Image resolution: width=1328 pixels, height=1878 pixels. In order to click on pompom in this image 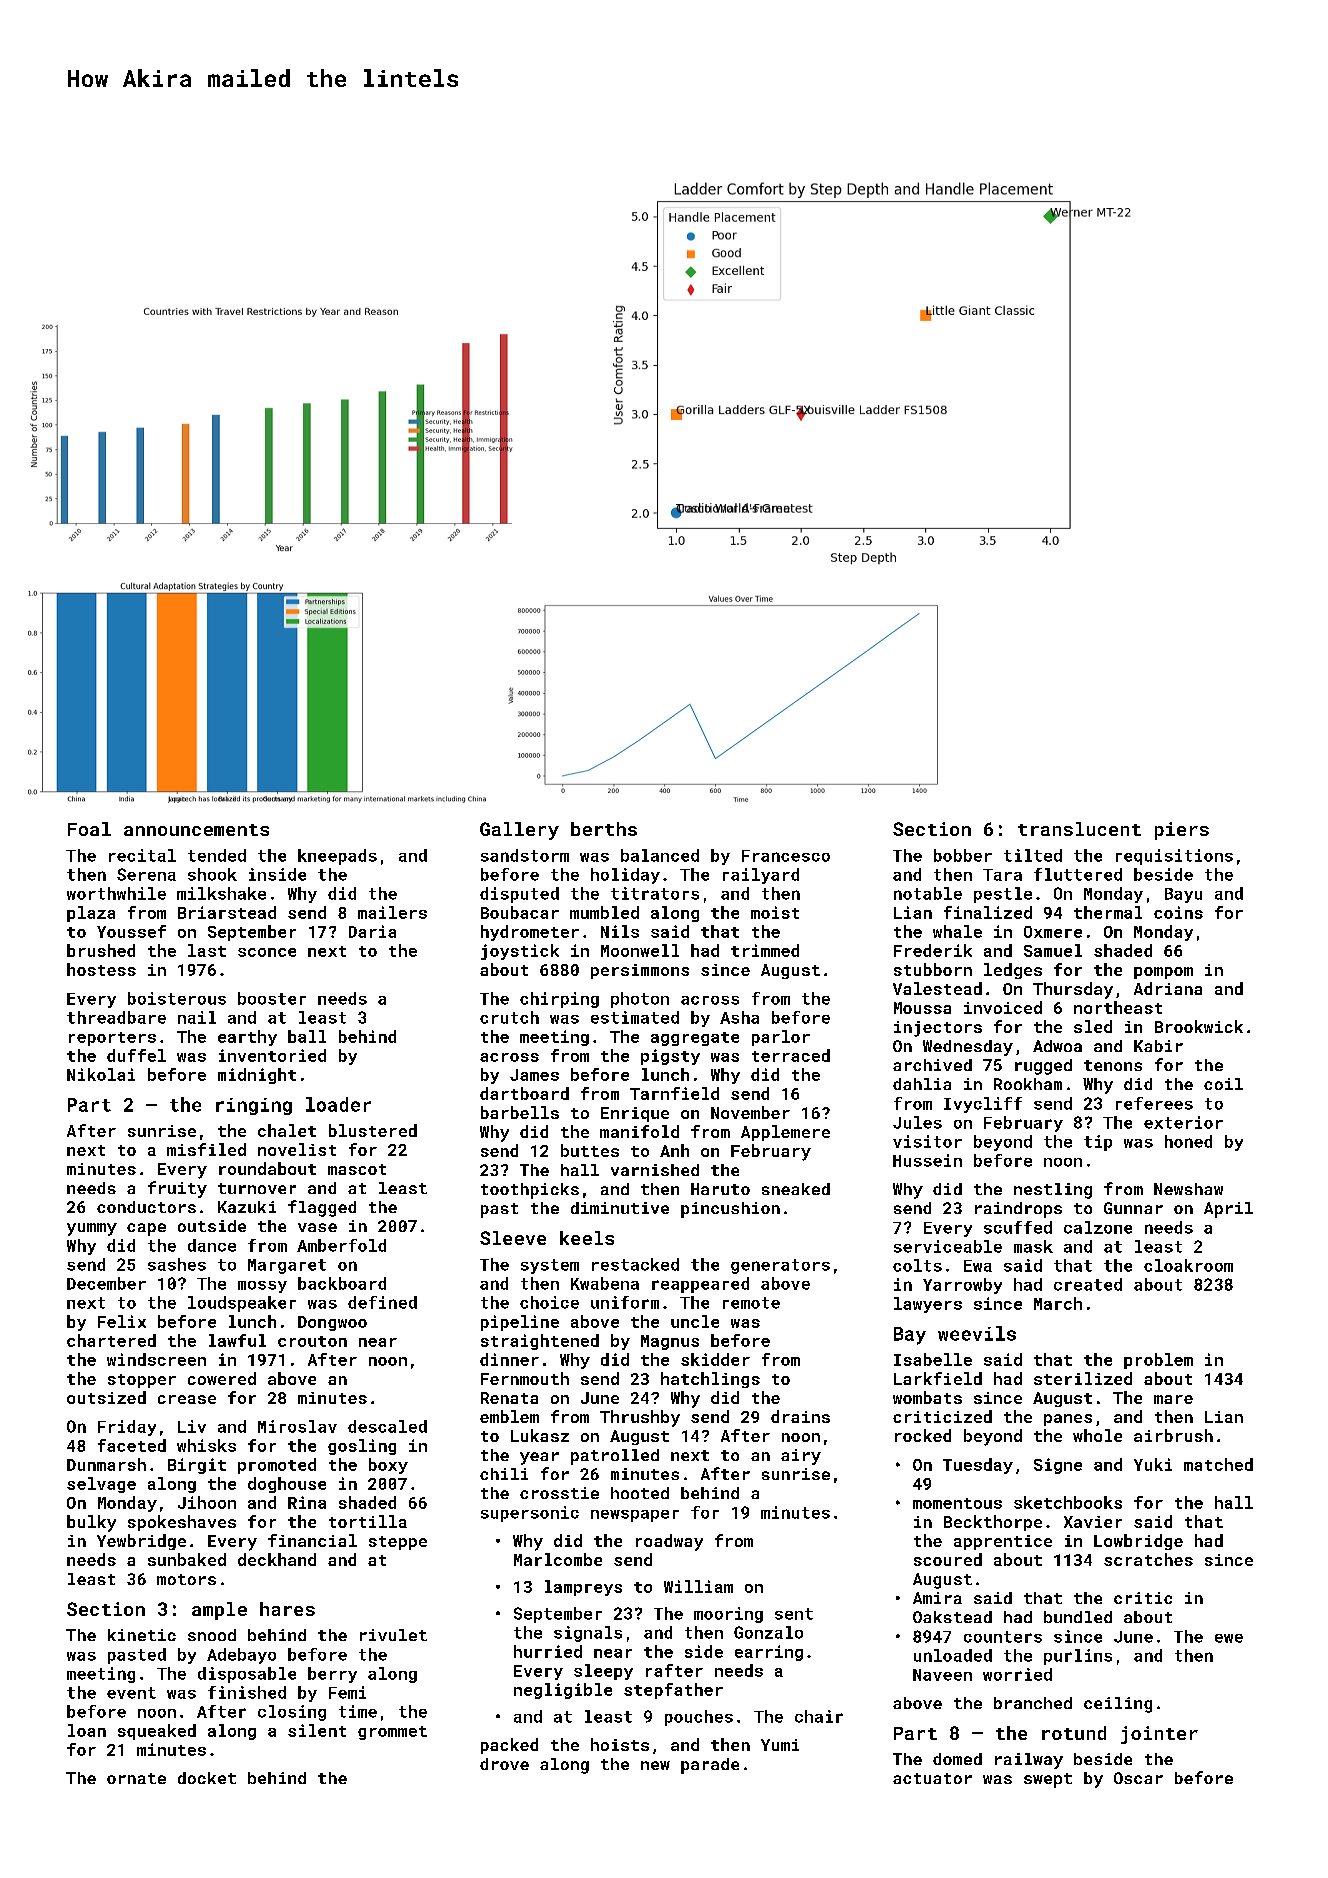, I will do `click(1163, 973)`.
